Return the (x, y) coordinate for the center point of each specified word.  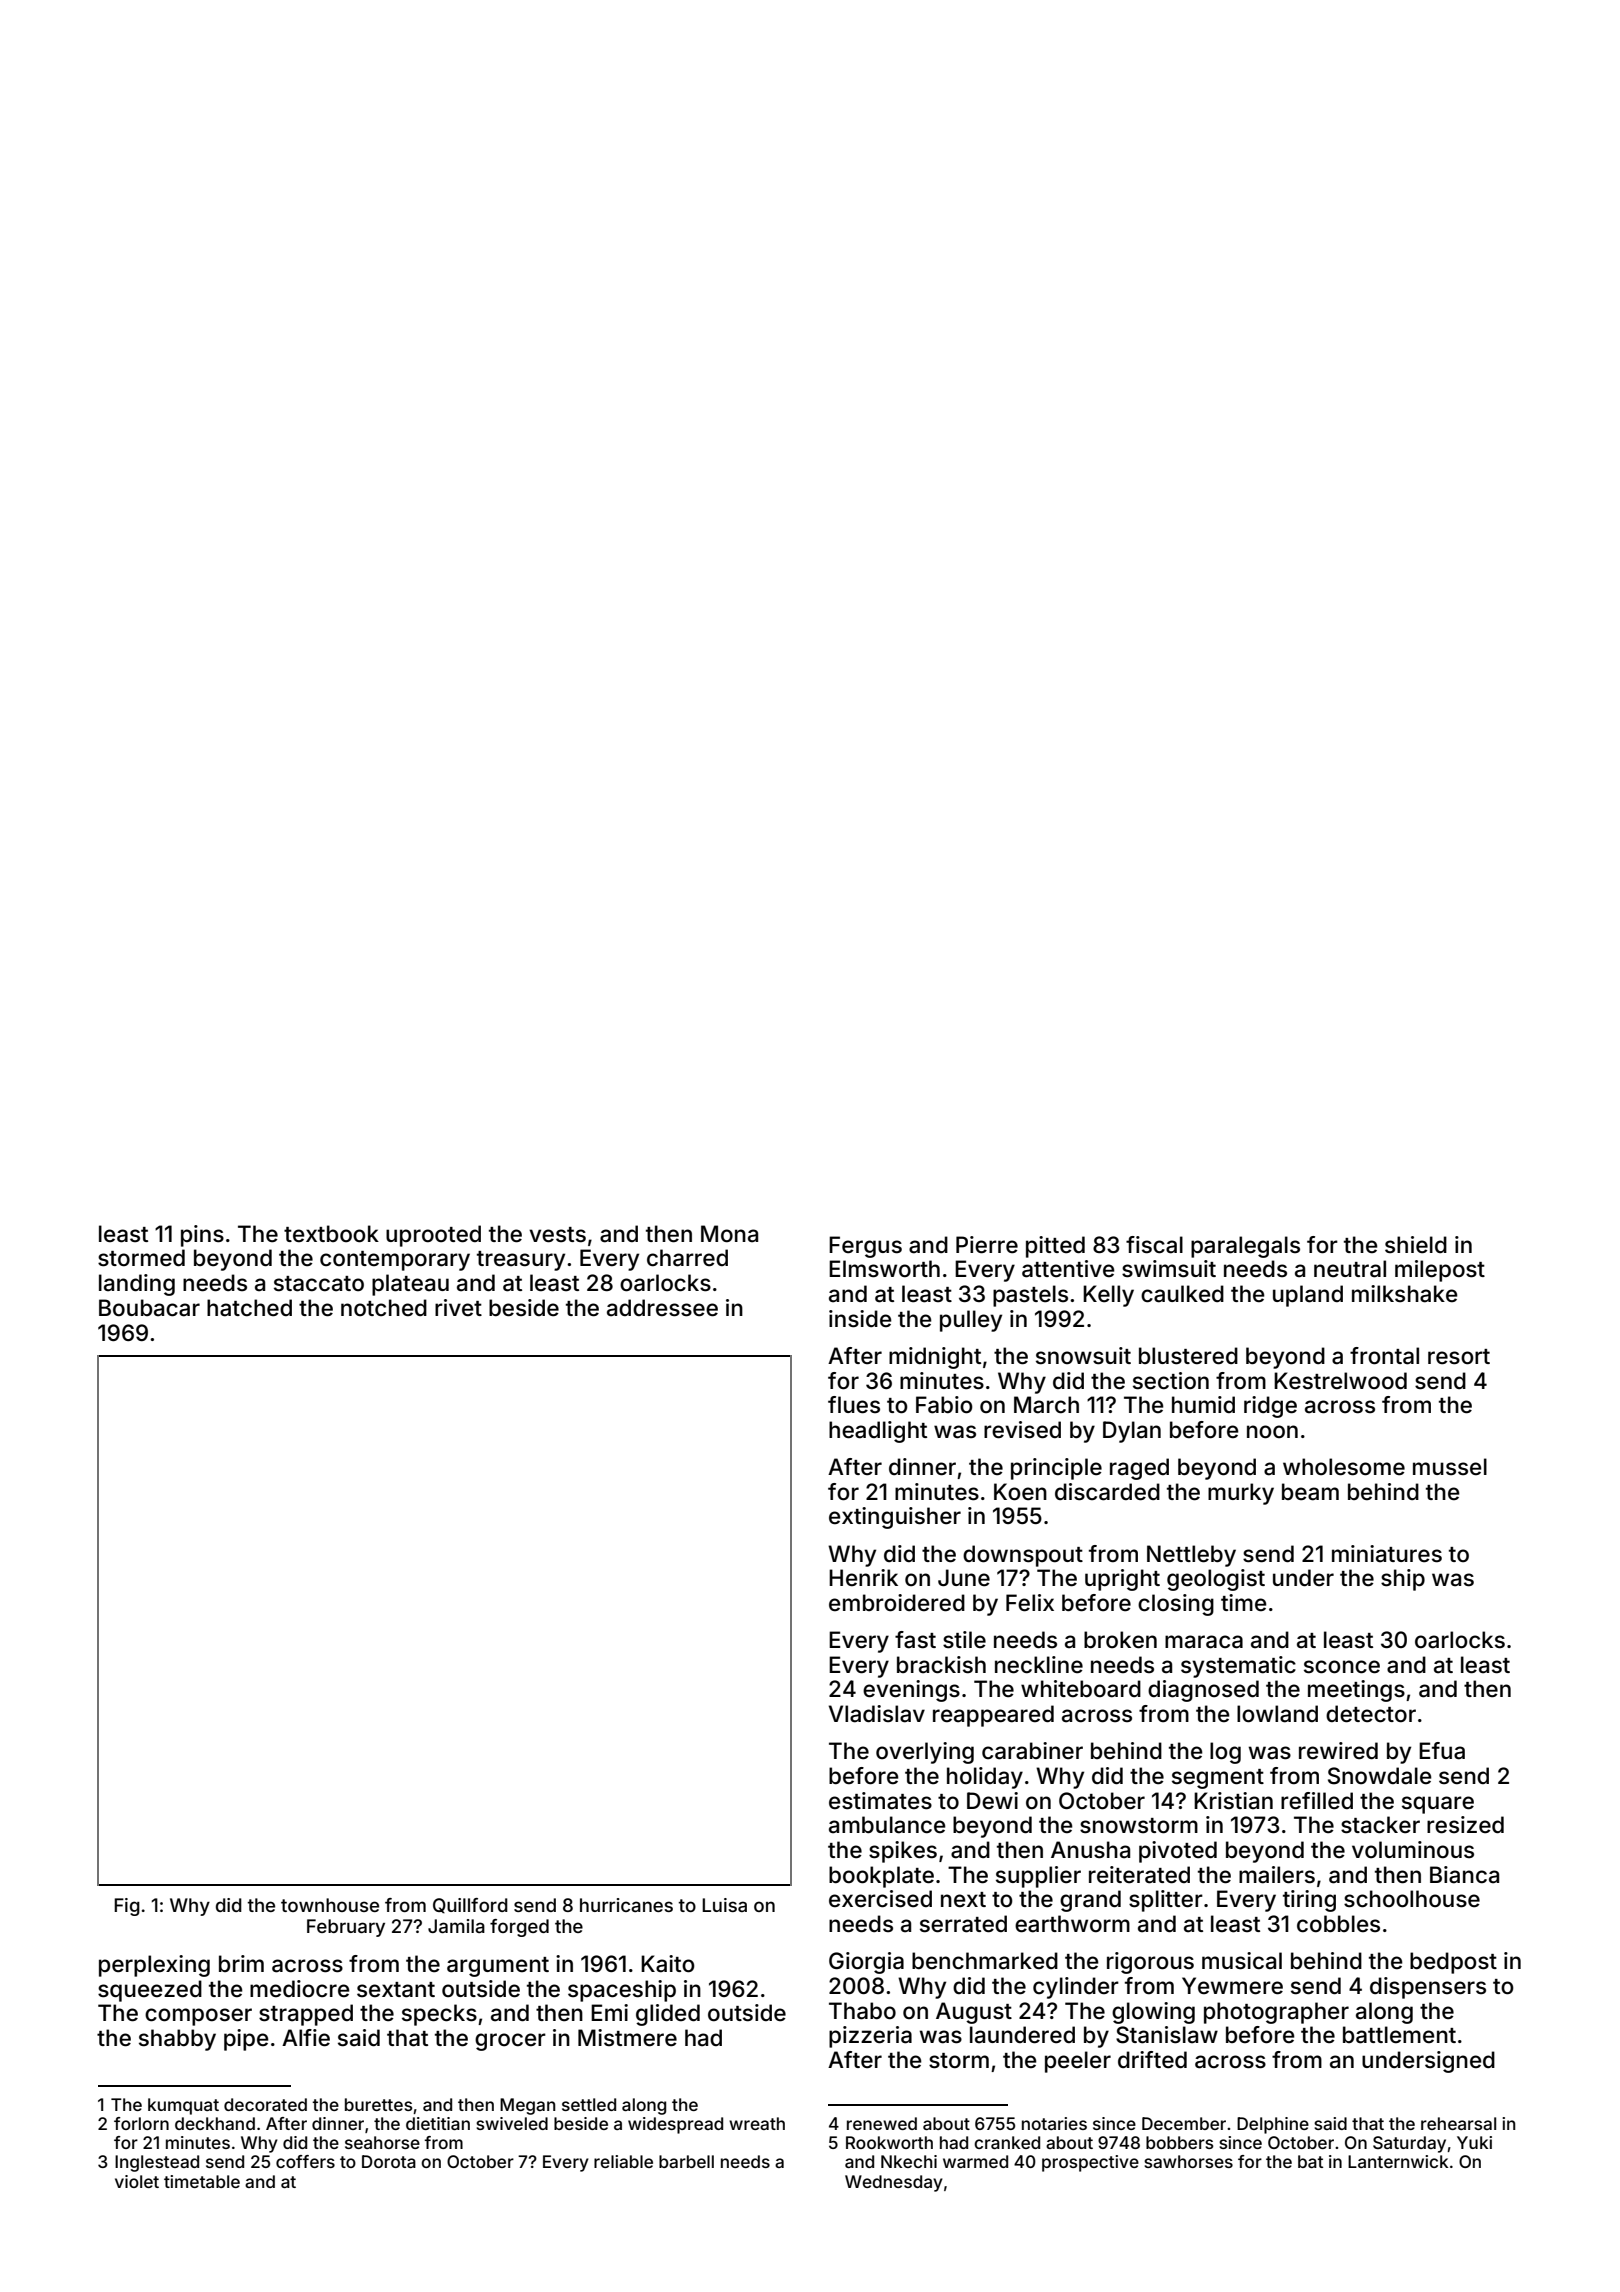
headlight (878, 1432)
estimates (880, 1801)
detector (1371, 1714)
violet (137, 2181)
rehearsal (1458, 2123)
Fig (127, 1907)
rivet (458, 1307)
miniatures (1387, 1554)
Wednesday (894, 2183)
